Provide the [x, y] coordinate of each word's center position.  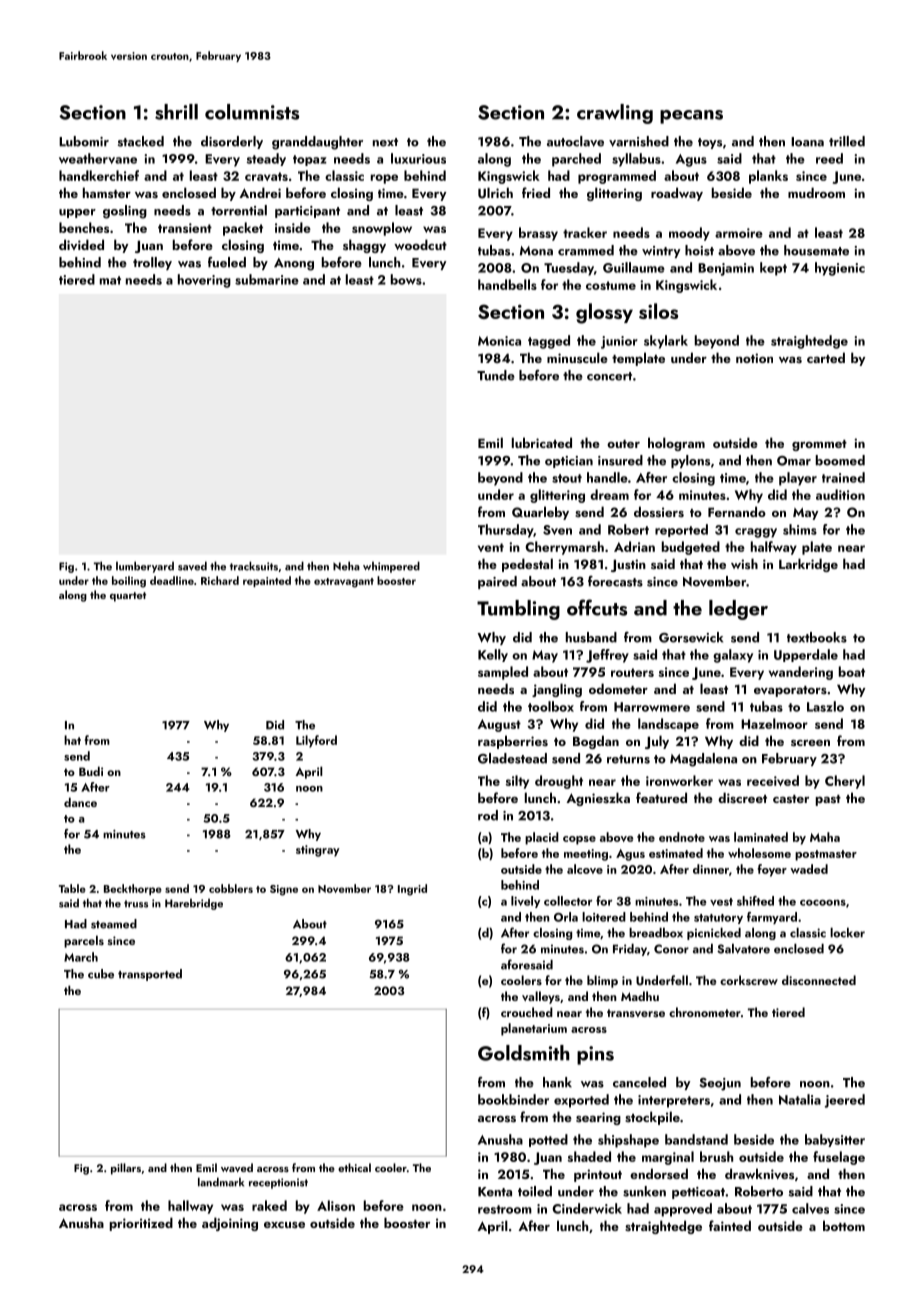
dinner [711, 869]
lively [525, 902]
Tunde [496, 375]
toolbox [551, 706]
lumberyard [145, 567]
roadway [677, 194]
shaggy [364, 246]
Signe [284, 890]
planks [768, 177]
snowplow [382, 229]
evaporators [790, 691]
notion [754, 358]
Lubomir [84, 141]
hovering [204, 281]
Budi [91, 771]
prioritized [141, 1224]
